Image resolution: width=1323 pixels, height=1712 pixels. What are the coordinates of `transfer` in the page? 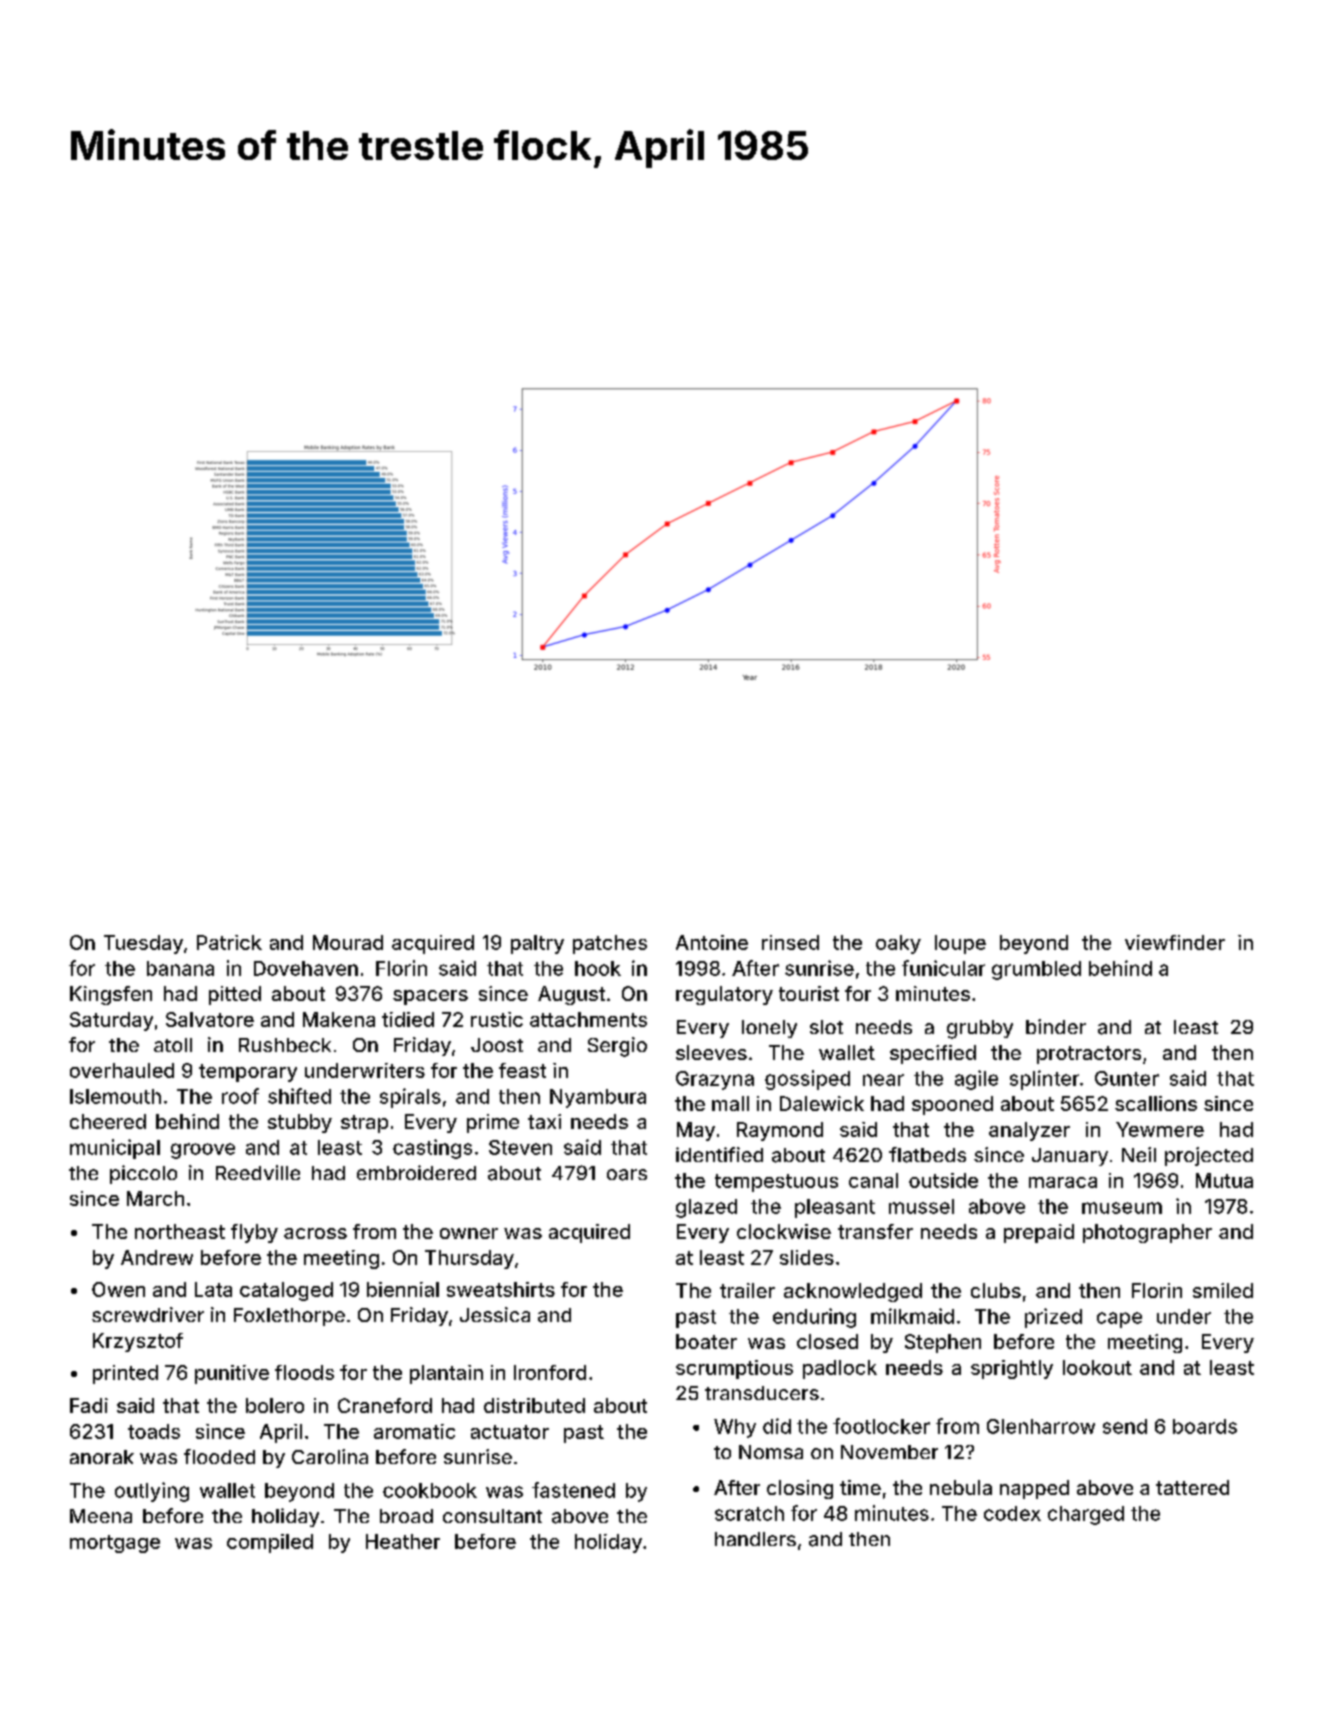 It's located at (875, 1231).
